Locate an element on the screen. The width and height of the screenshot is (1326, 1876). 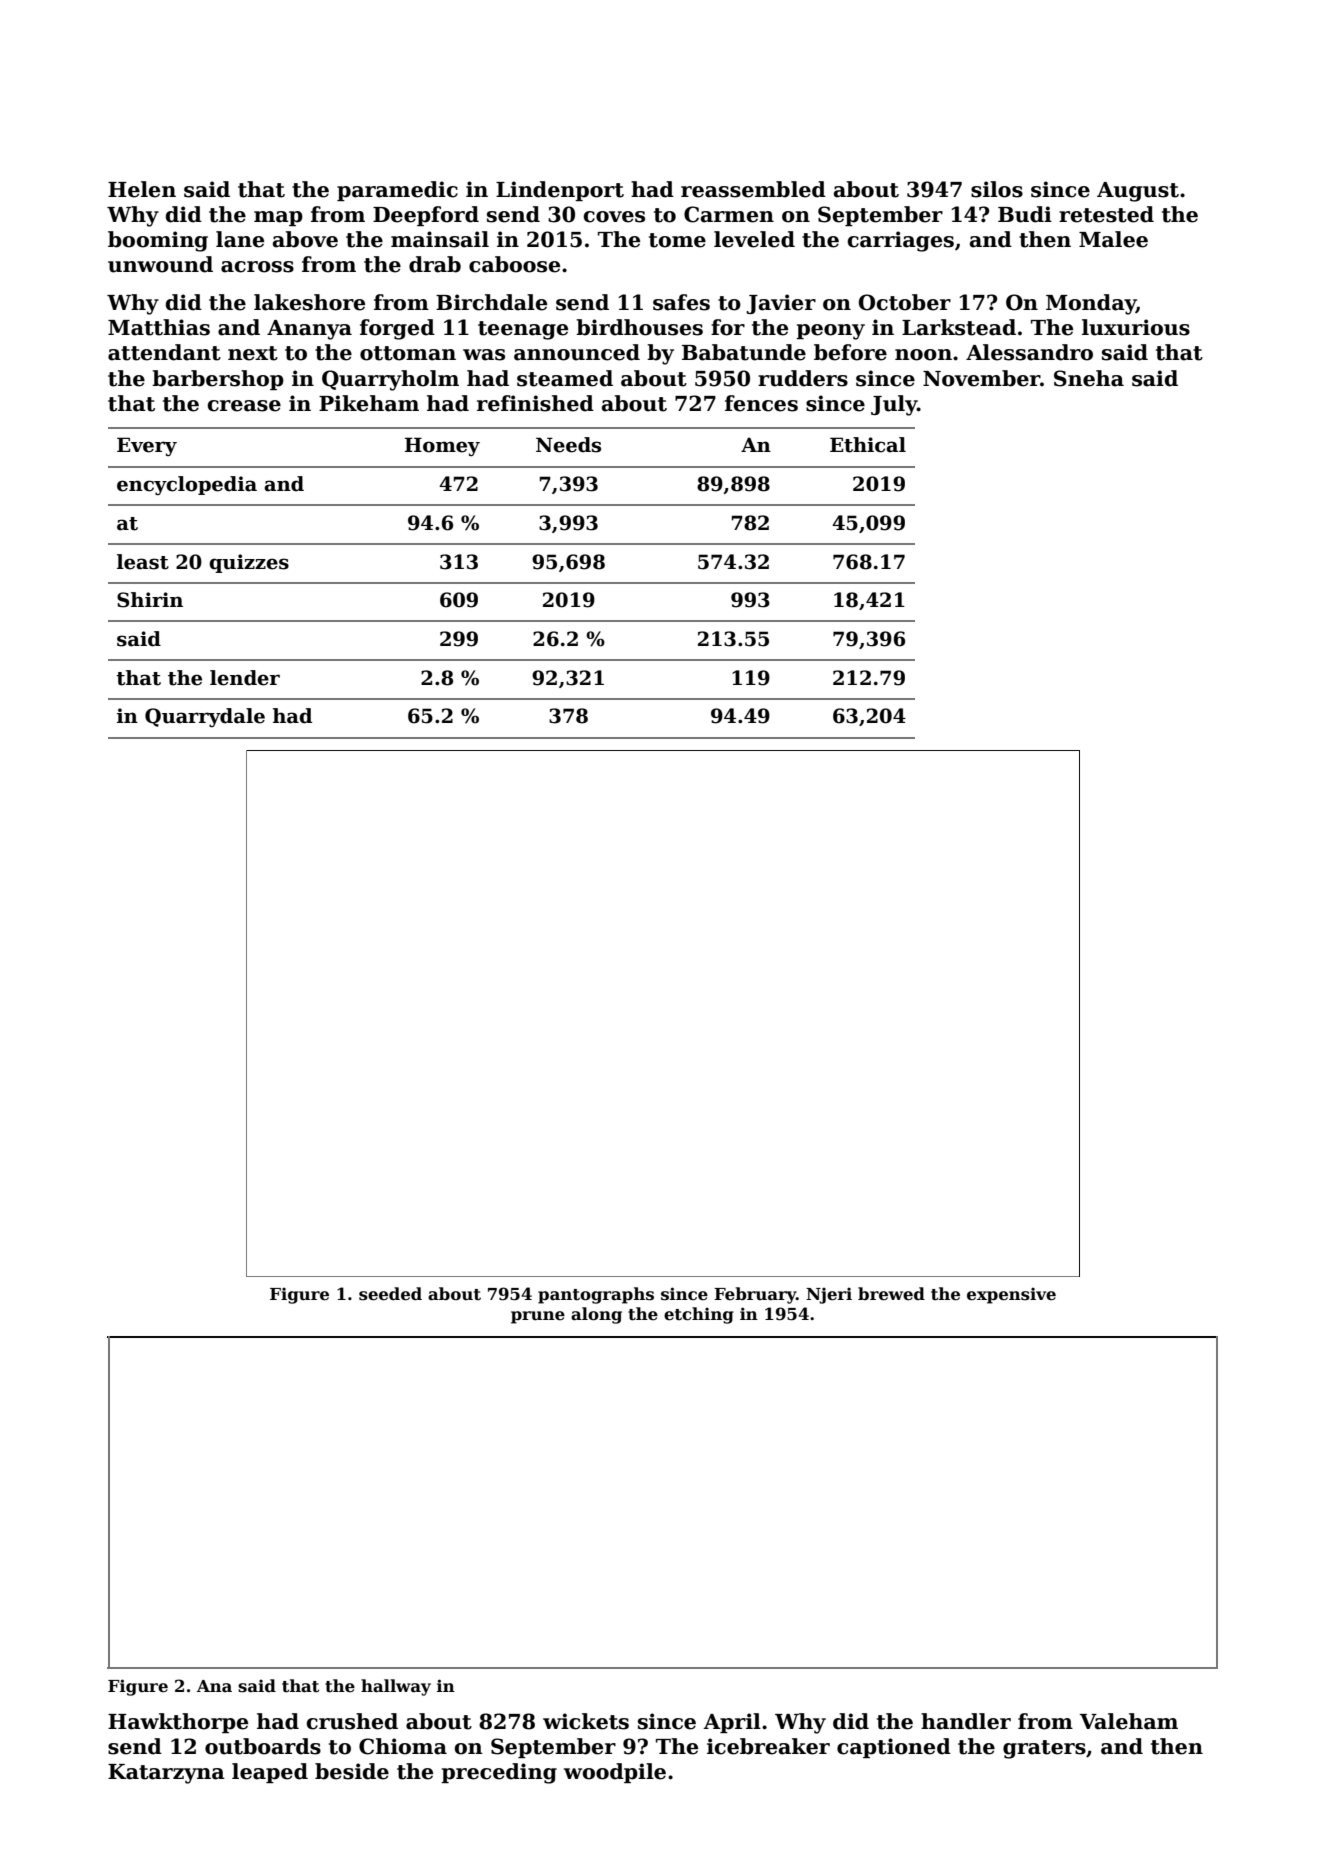
paramedic is located at coordinates (397, 191).
